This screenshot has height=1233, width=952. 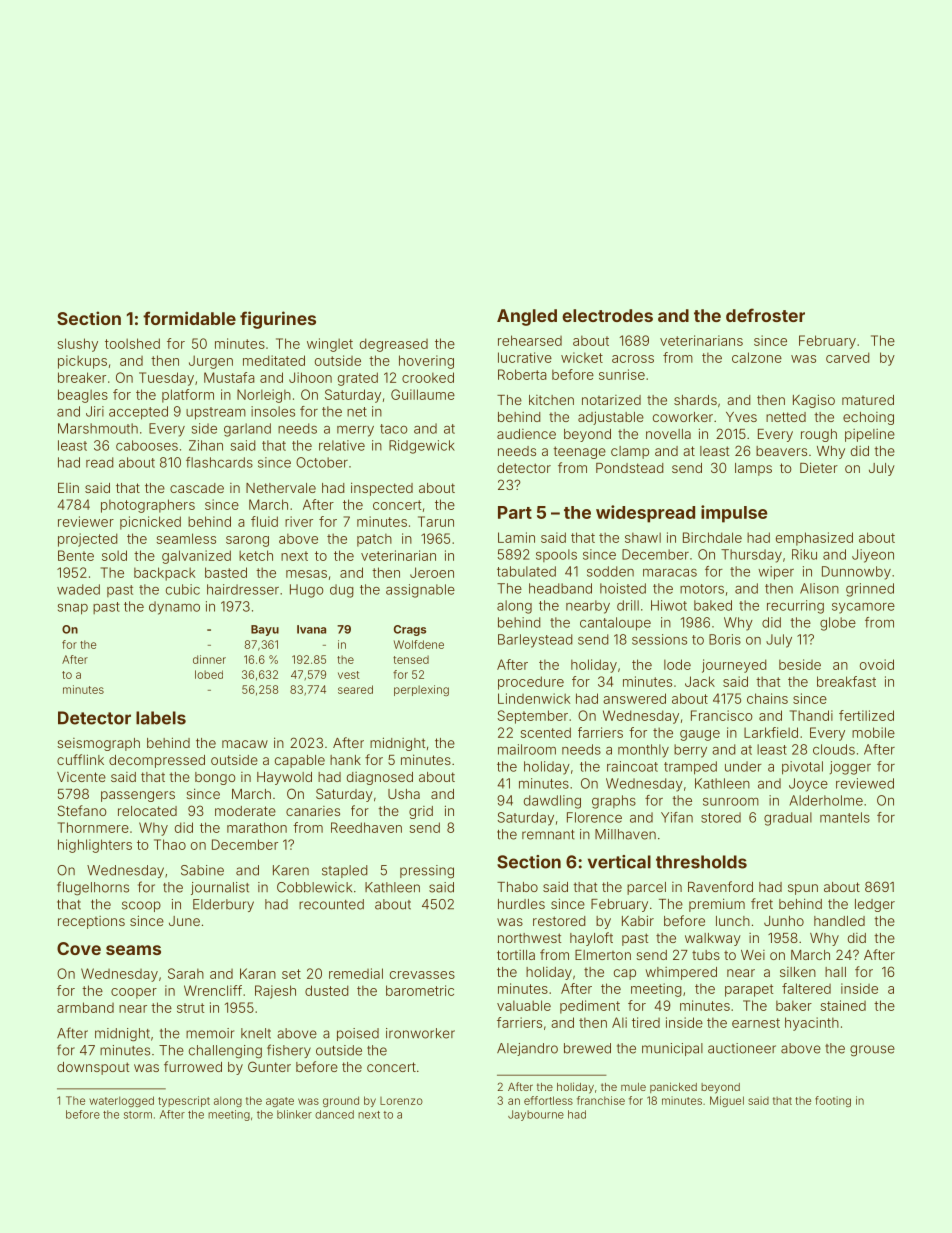 What do you see at coordinates (517, 887) in the screenshot?
I see `Thabo` at bounding box center [517, 887].
